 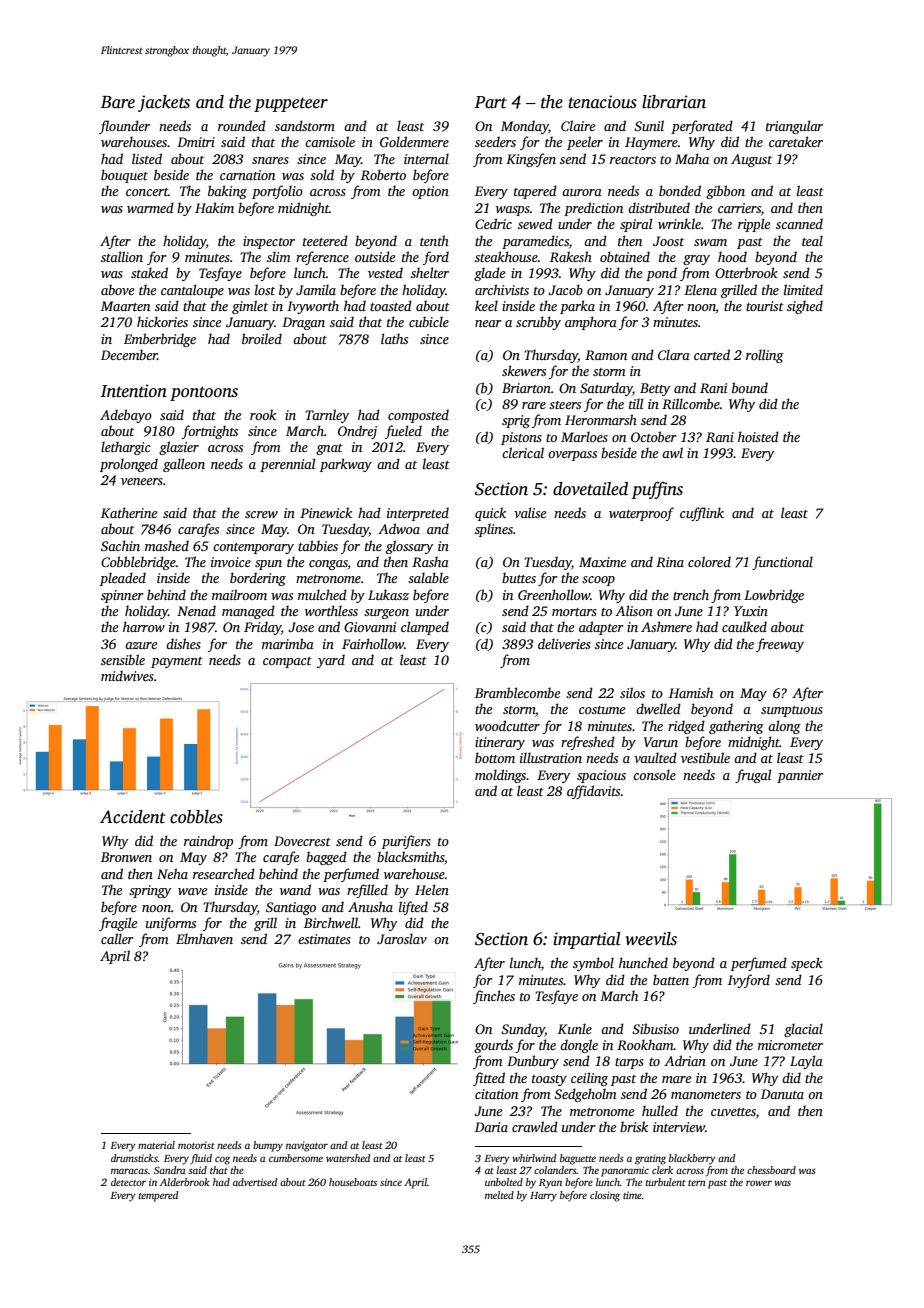 I want to click on micrometer, so click(x=790, y=1045).
